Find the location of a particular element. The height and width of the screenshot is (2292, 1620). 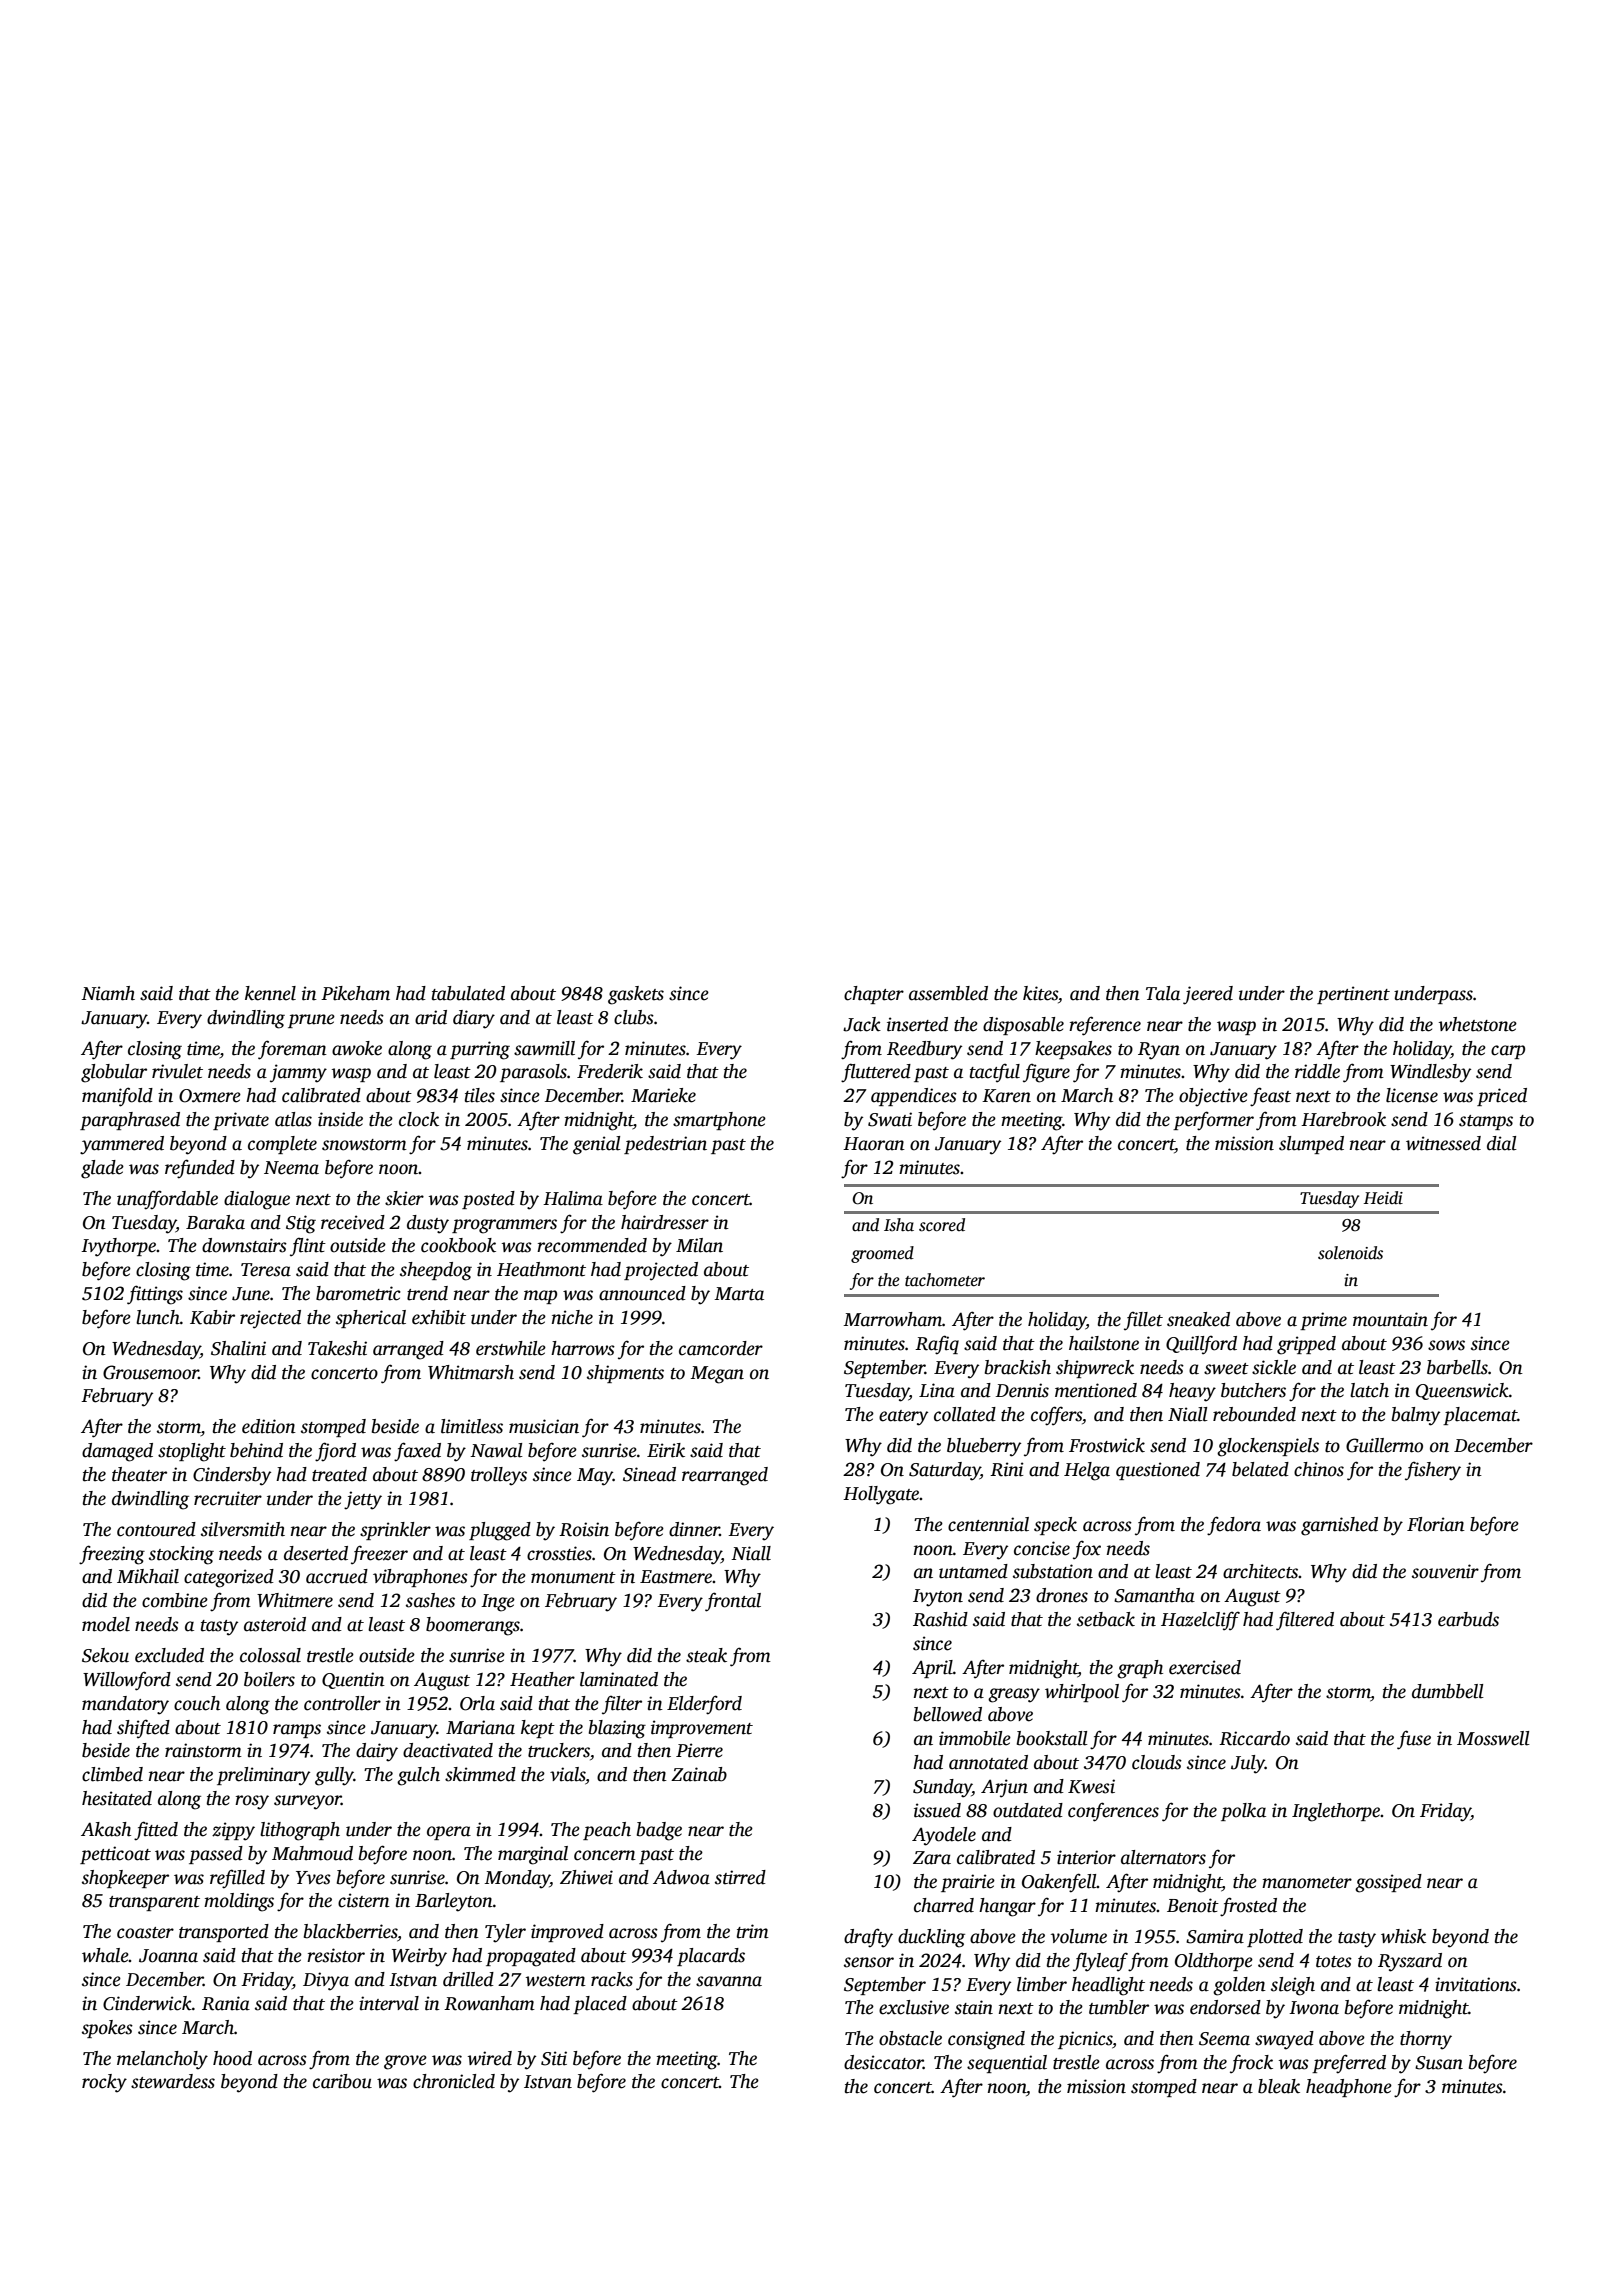

purring is located at coordinates (480, 1050).
